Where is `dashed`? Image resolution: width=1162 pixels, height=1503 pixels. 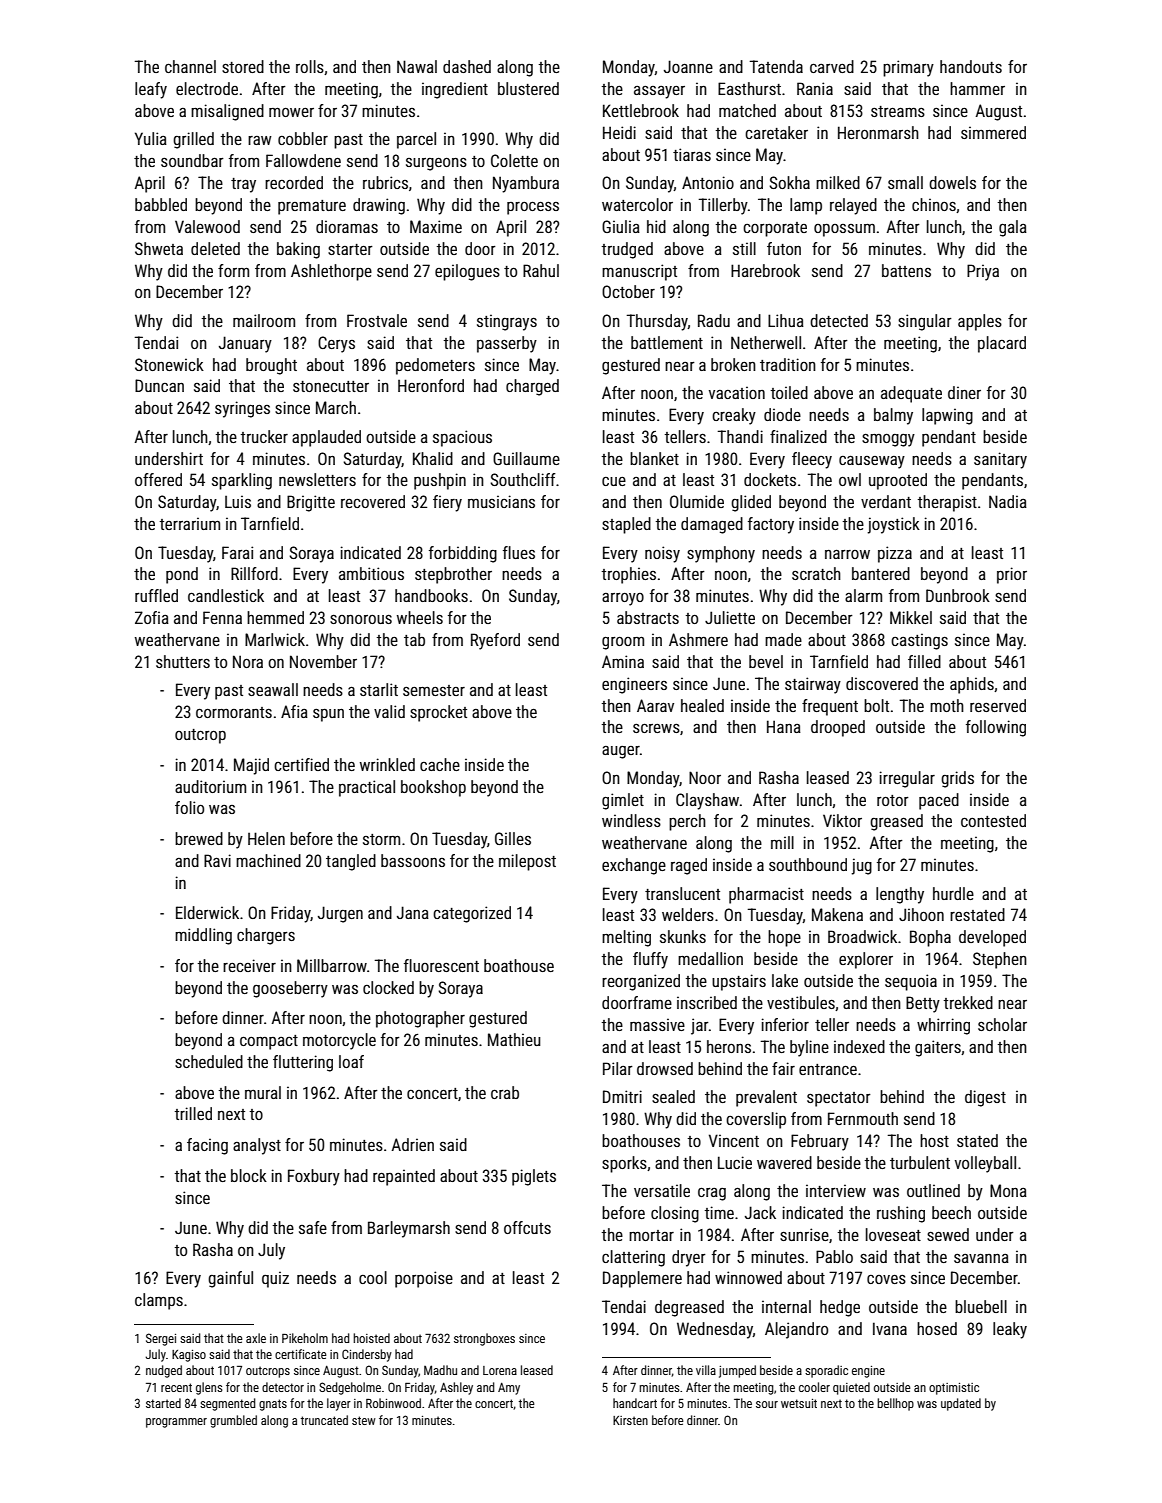
dashed is located at coordinates (467, 66).
